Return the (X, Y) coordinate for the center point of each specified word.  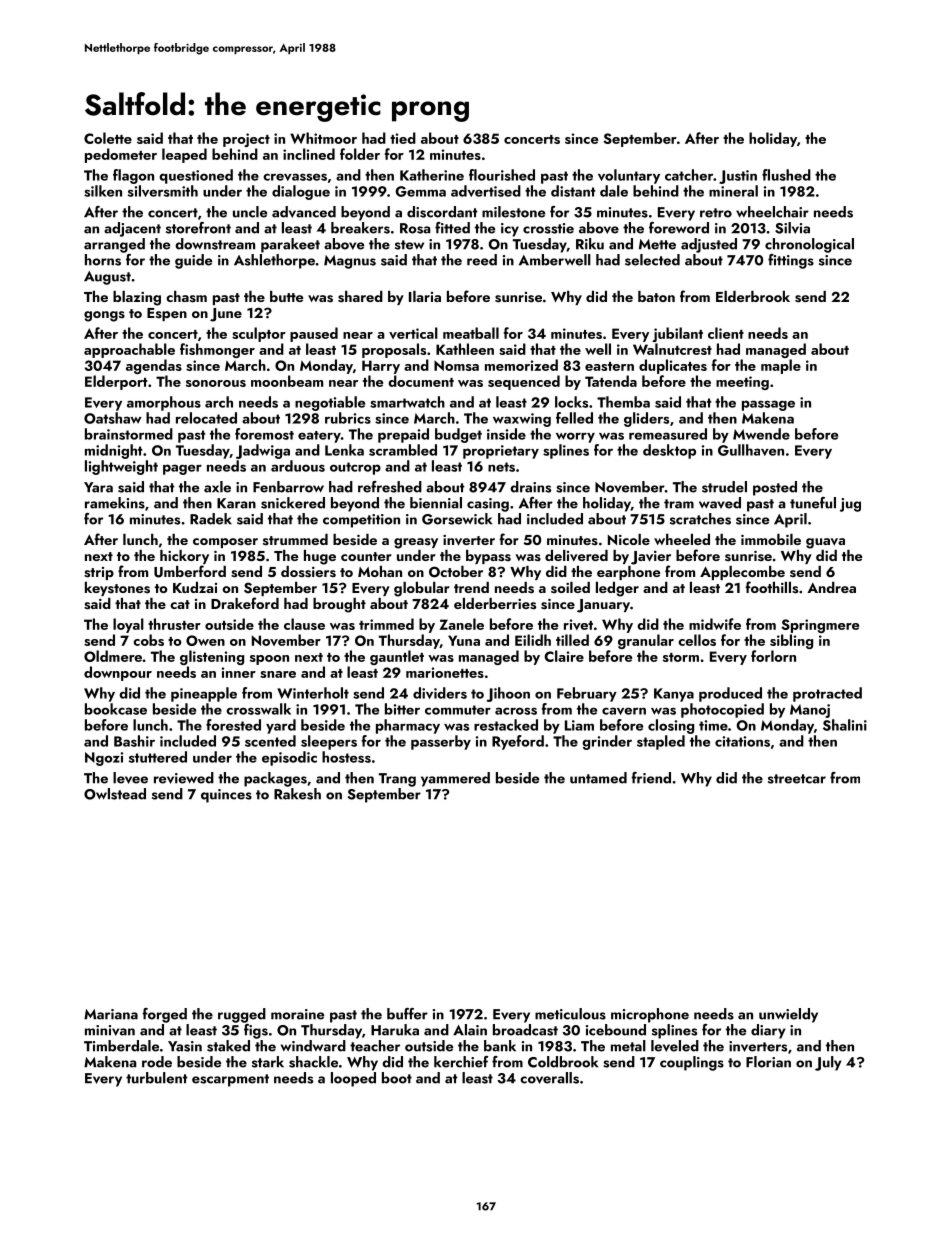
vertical (413, 333)
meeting (742, 383)
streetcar (797, 779)
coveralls (549, 1078)
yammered (455, 779)
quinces (226, 796)
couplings (692, 1063)
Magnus (350, 262)
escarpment (230, 1080)
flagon (133, 176)
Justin (738, 177)
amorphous (164, 403)
